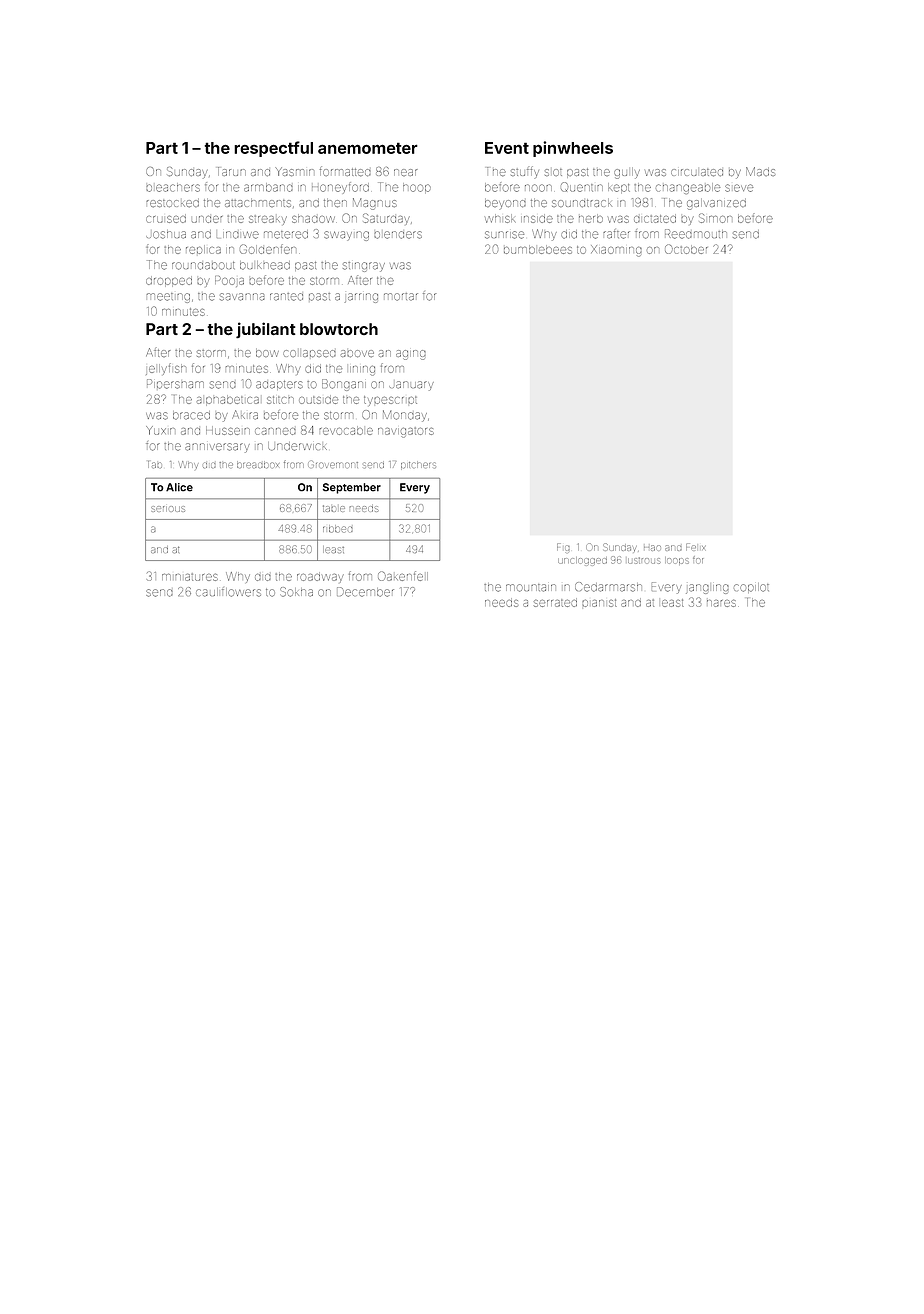 The width and height of the screenshot is (924, 1314). What do you see at coordinates (228, 592) in the screenshot?
I see `cauliflowers` at bounding box center [228, 592].
